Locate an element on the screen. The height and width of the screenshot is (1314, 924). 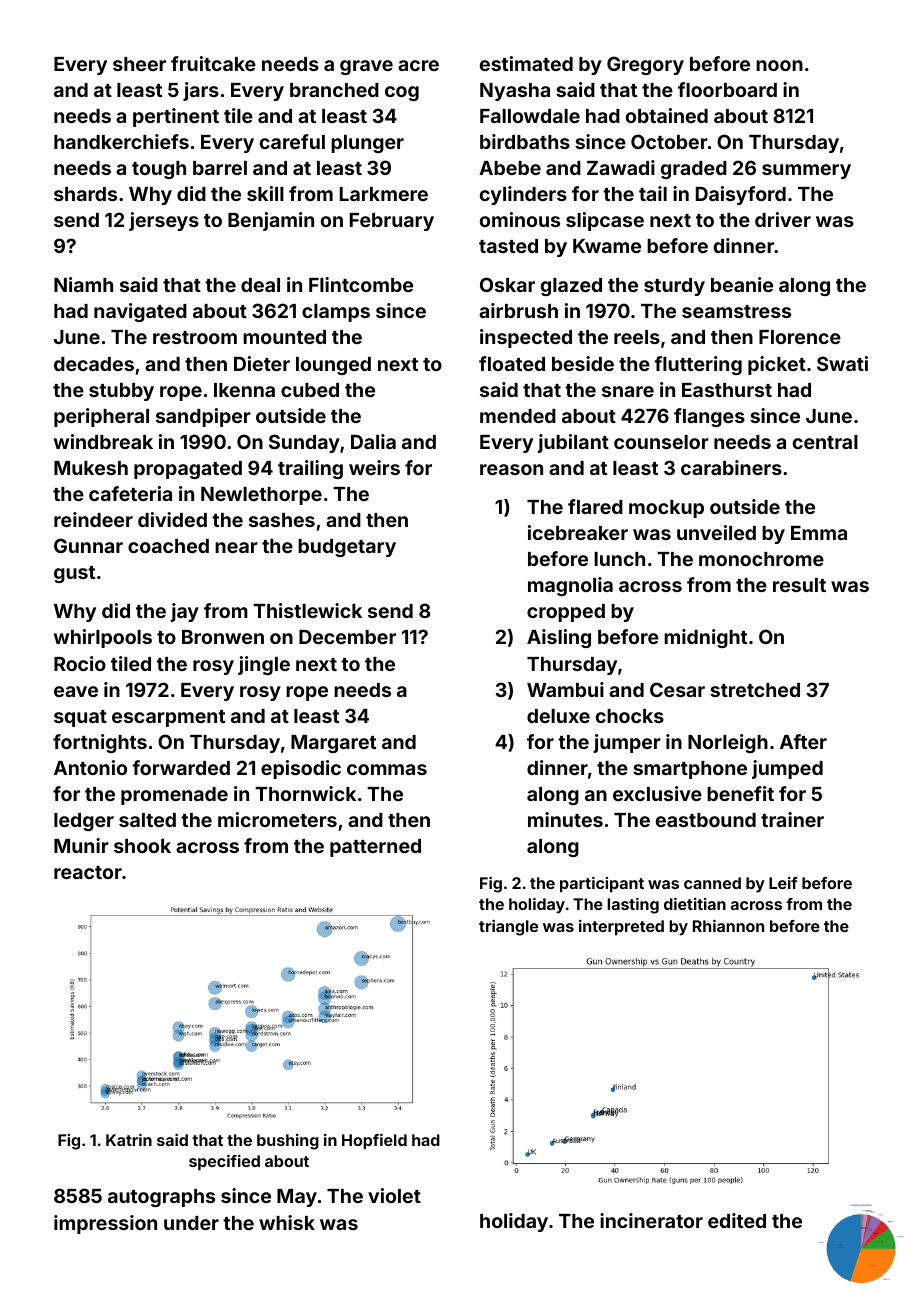
noon is located at coordinates (779, 65).
